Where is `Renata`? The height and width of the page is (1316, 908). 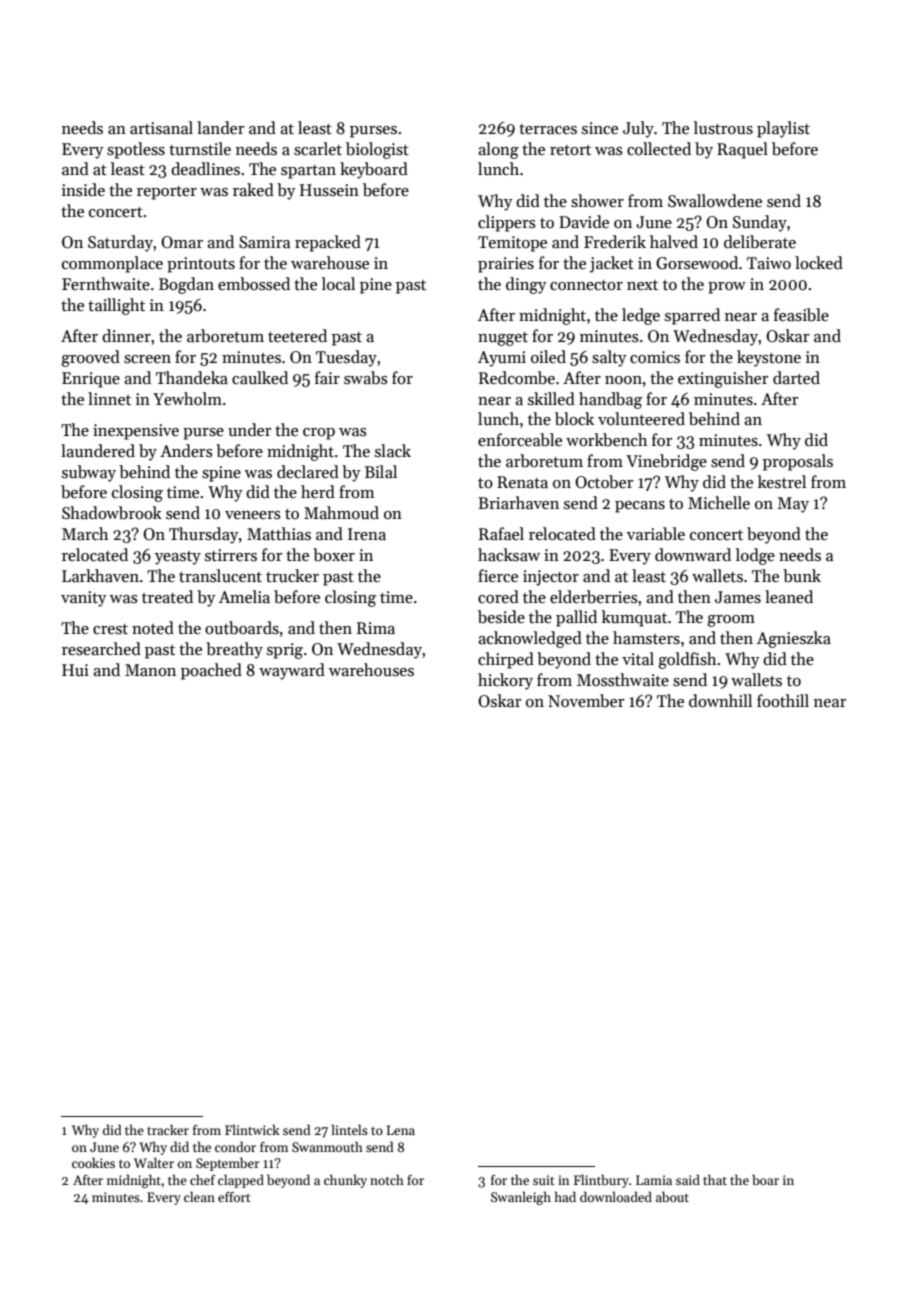
Renata is located at coordinates (522, 482).
